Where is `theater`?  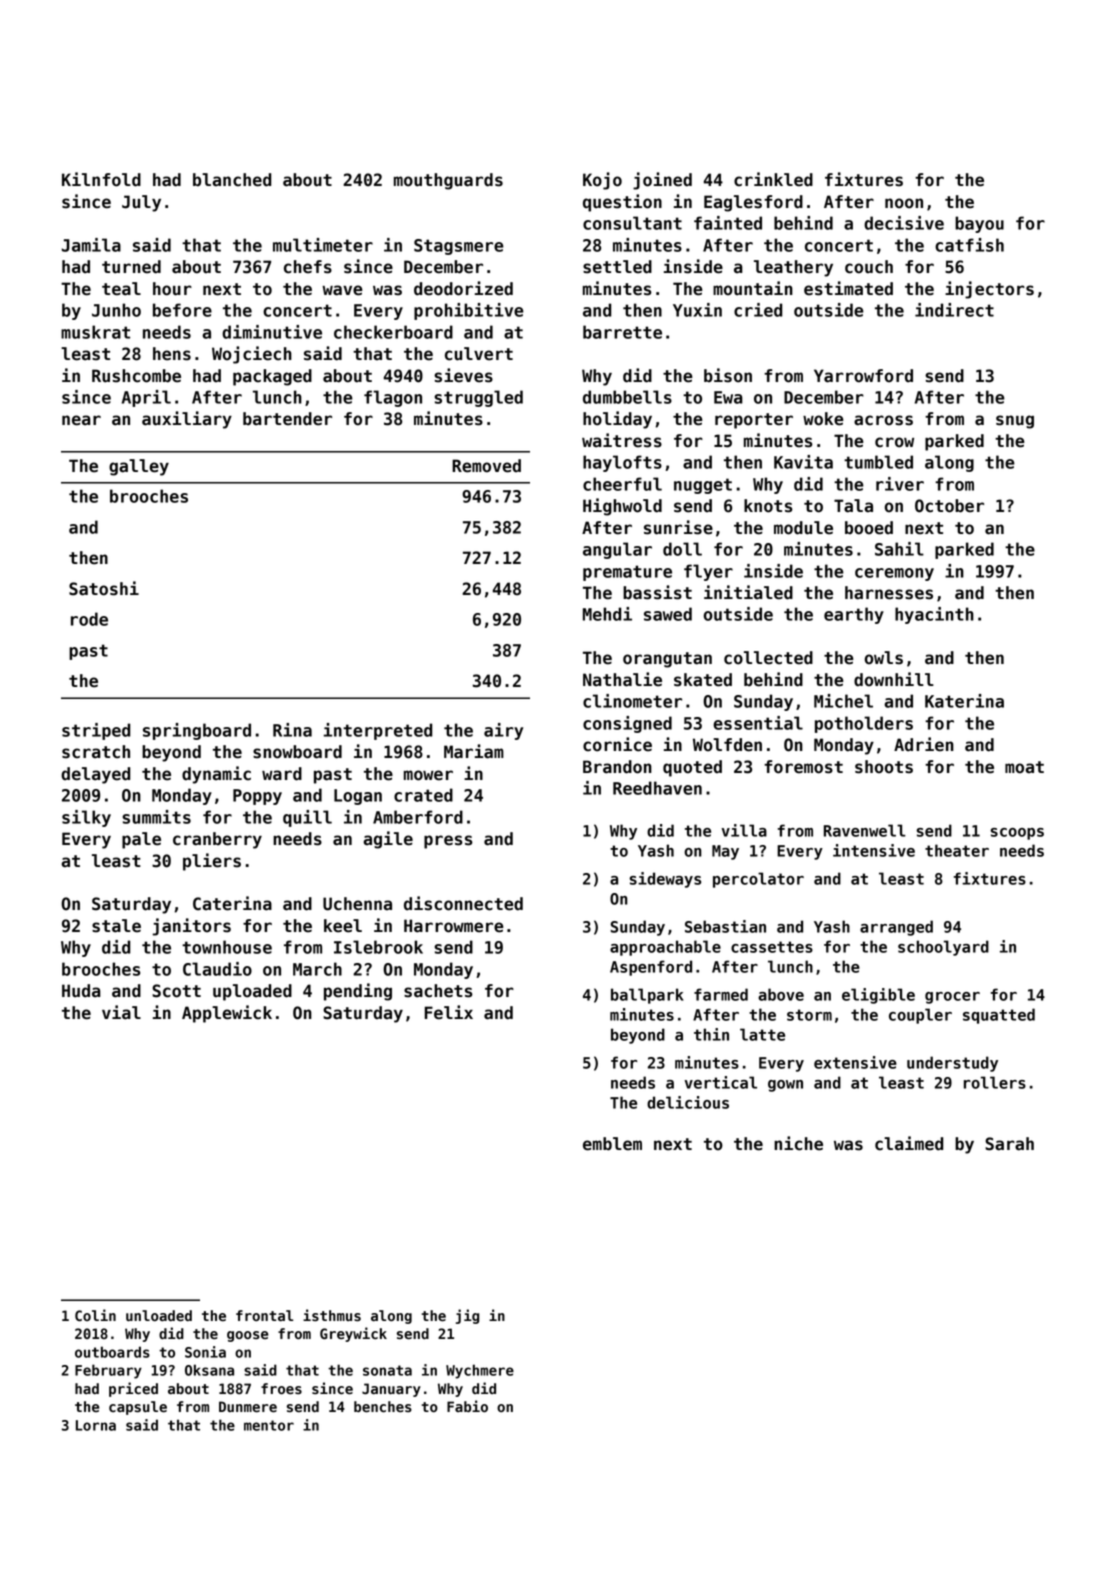 theater is located at coordinates (957, 850).
